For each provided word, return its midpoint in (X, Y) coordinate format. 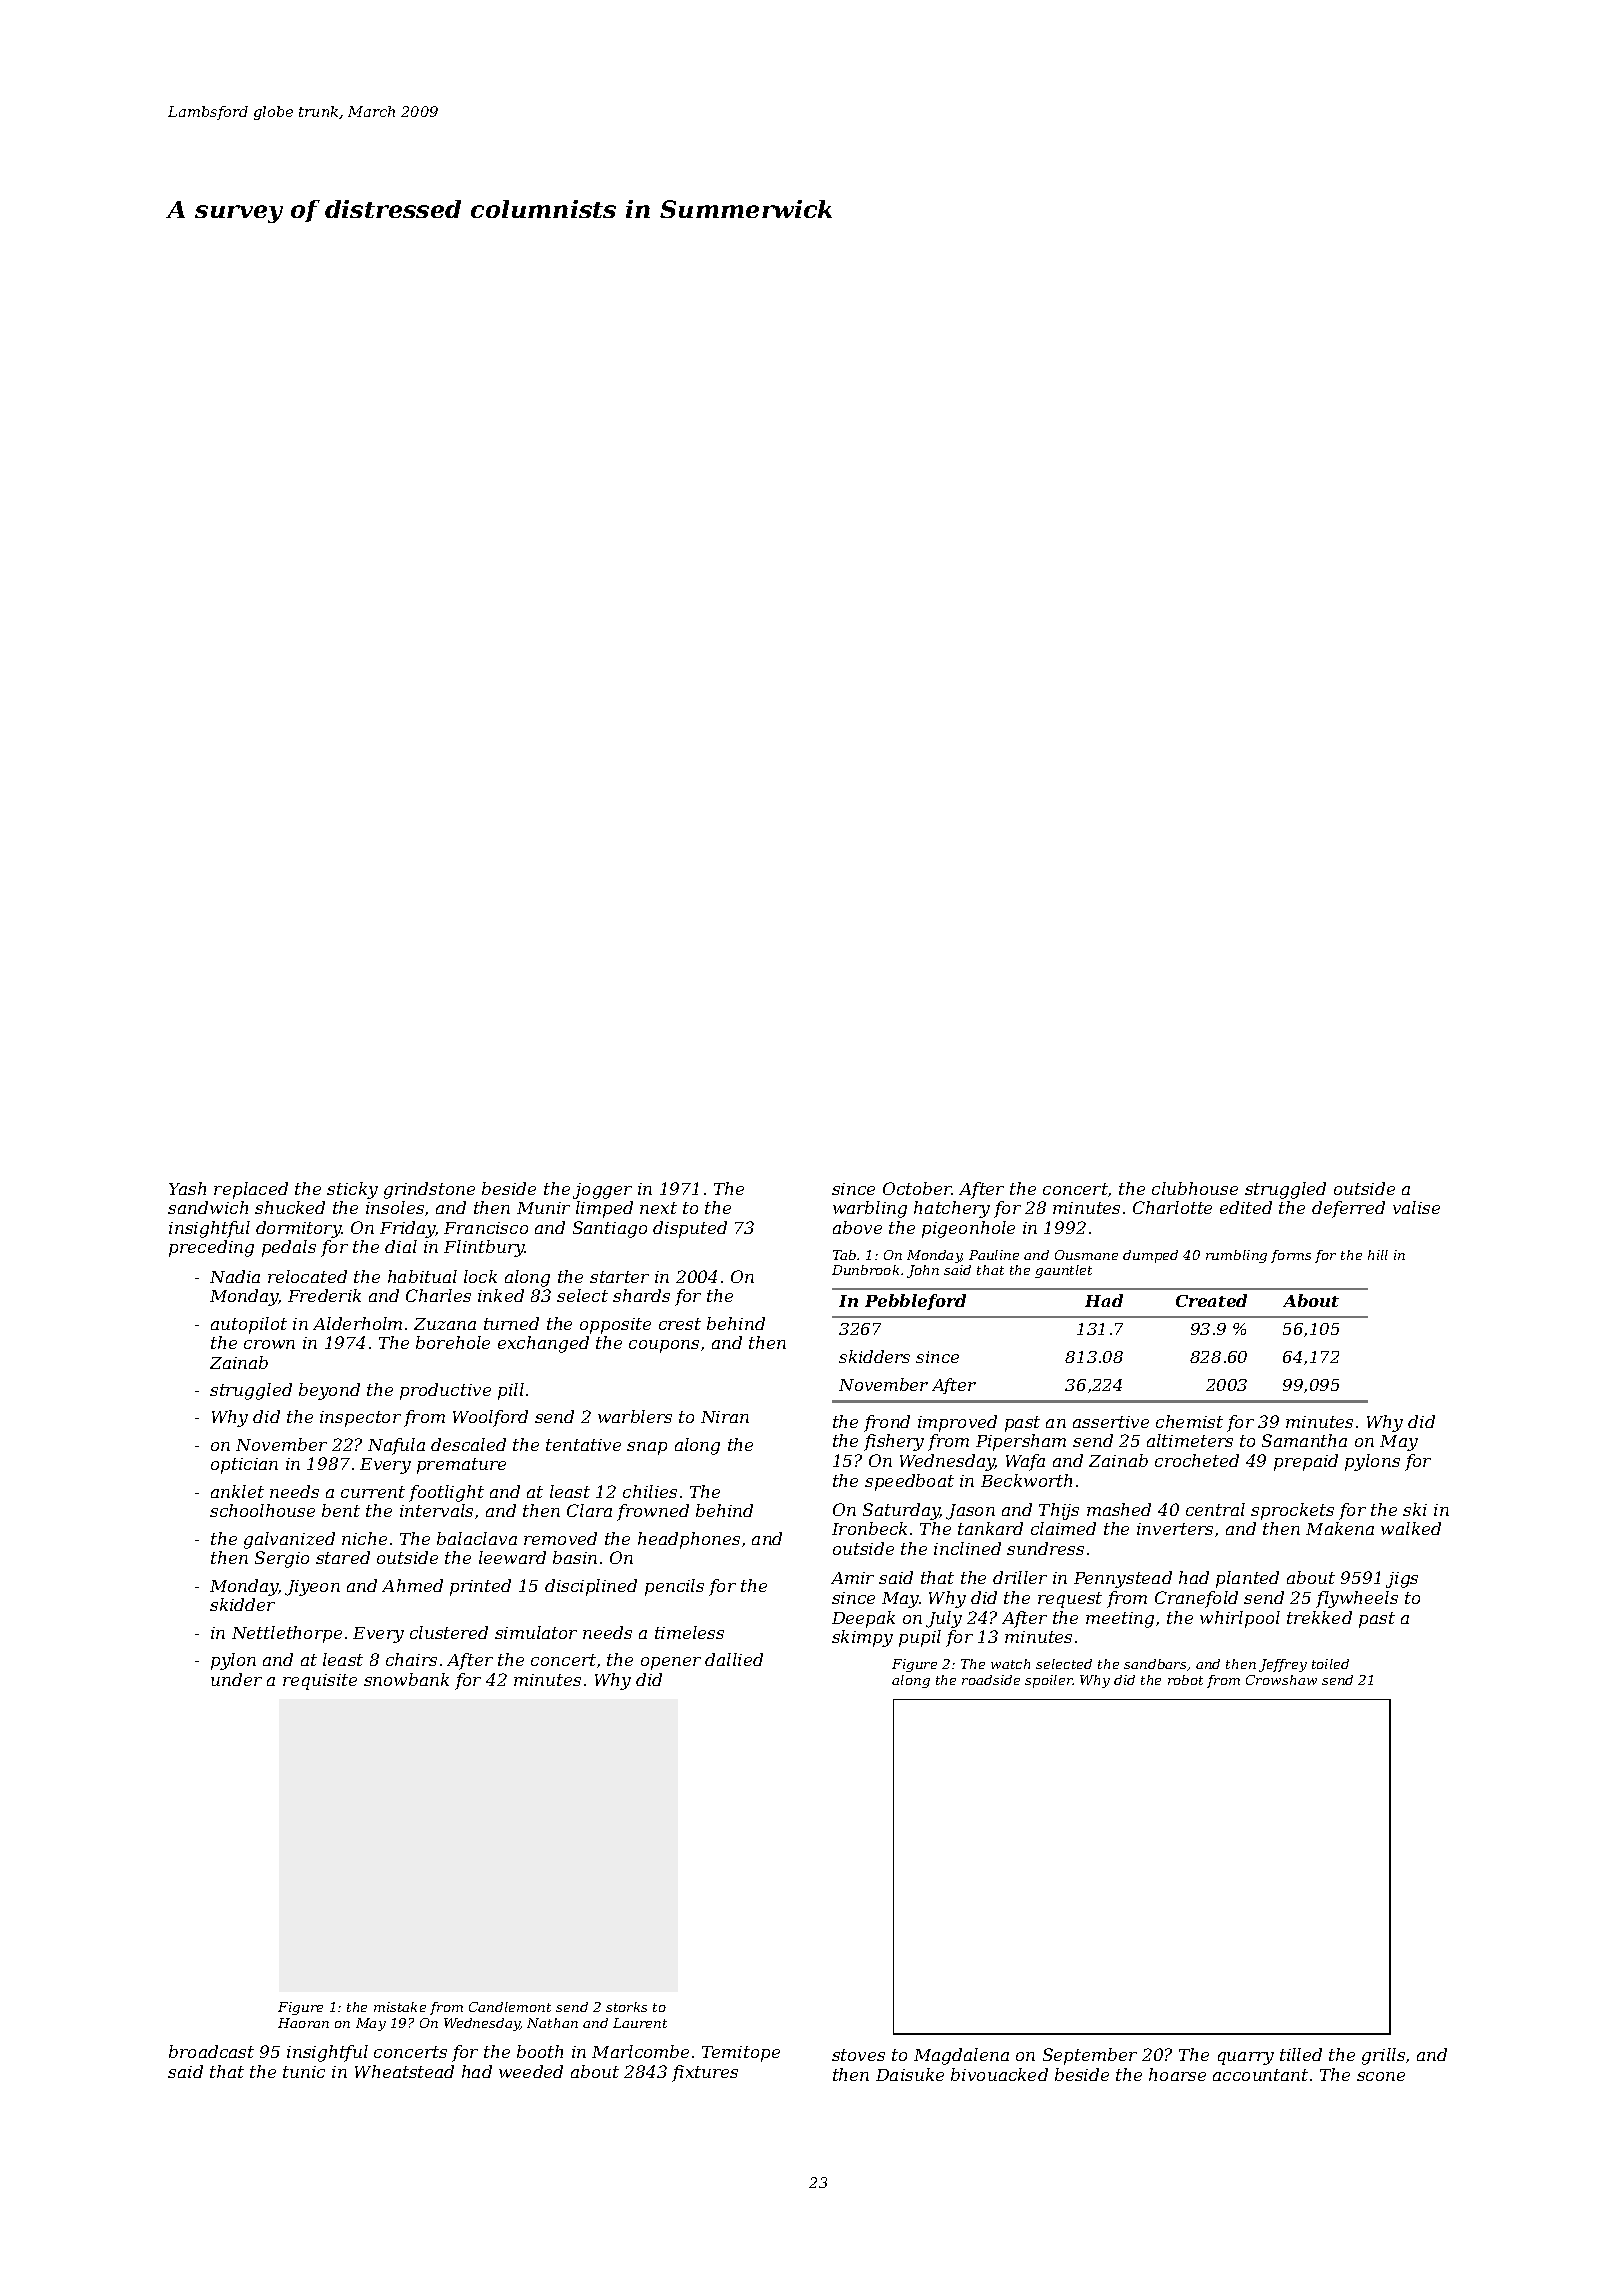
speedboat (909, 1482)
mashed (1119, 1509)
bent (341, 1510)
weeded (531, 2071)
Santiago (610, 1229)
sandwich (208, 1207)
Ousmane (1086, 1255)
